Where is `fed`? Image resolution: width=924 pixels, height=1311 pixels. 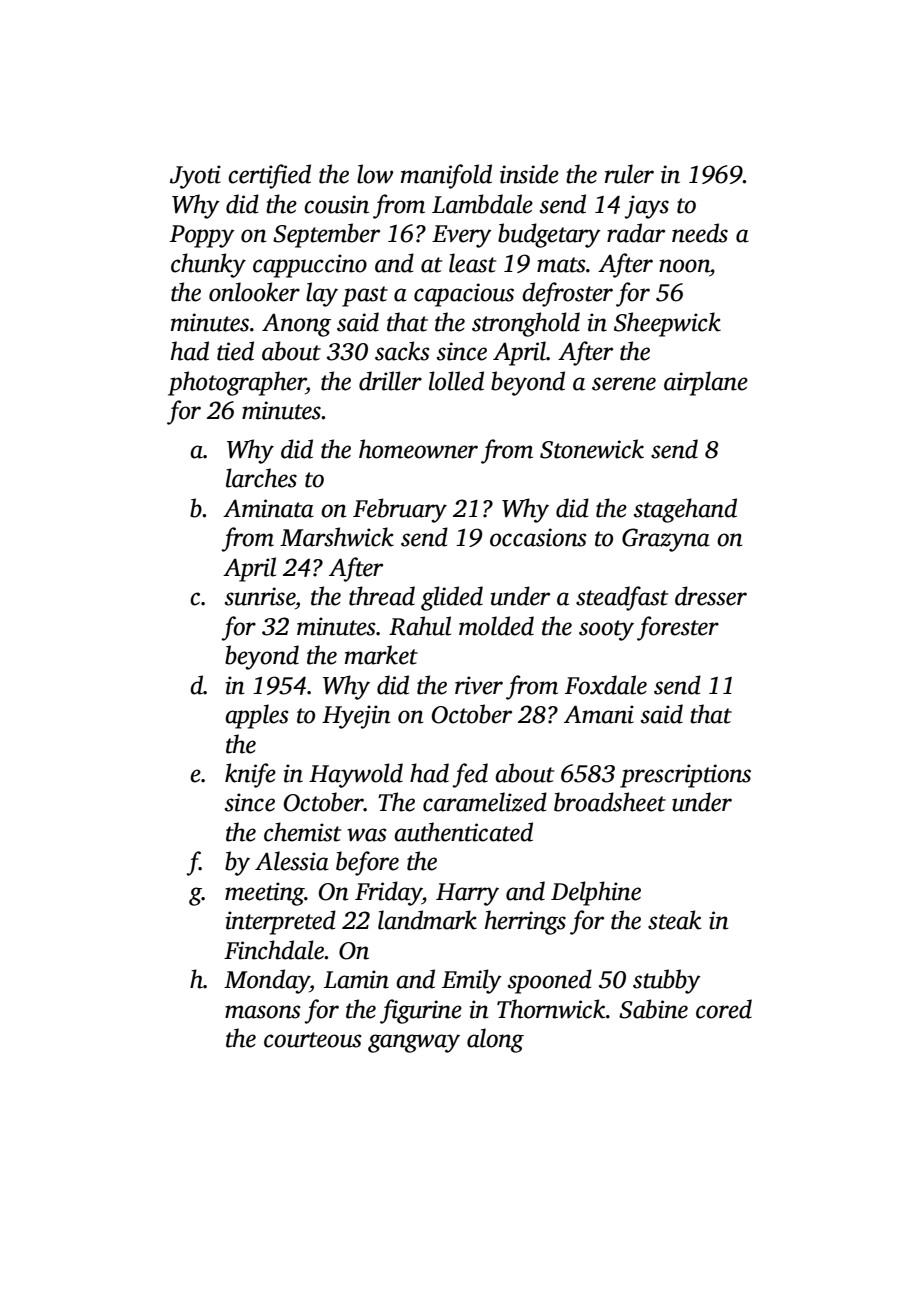
fed is located at coordinates (470, 775).
